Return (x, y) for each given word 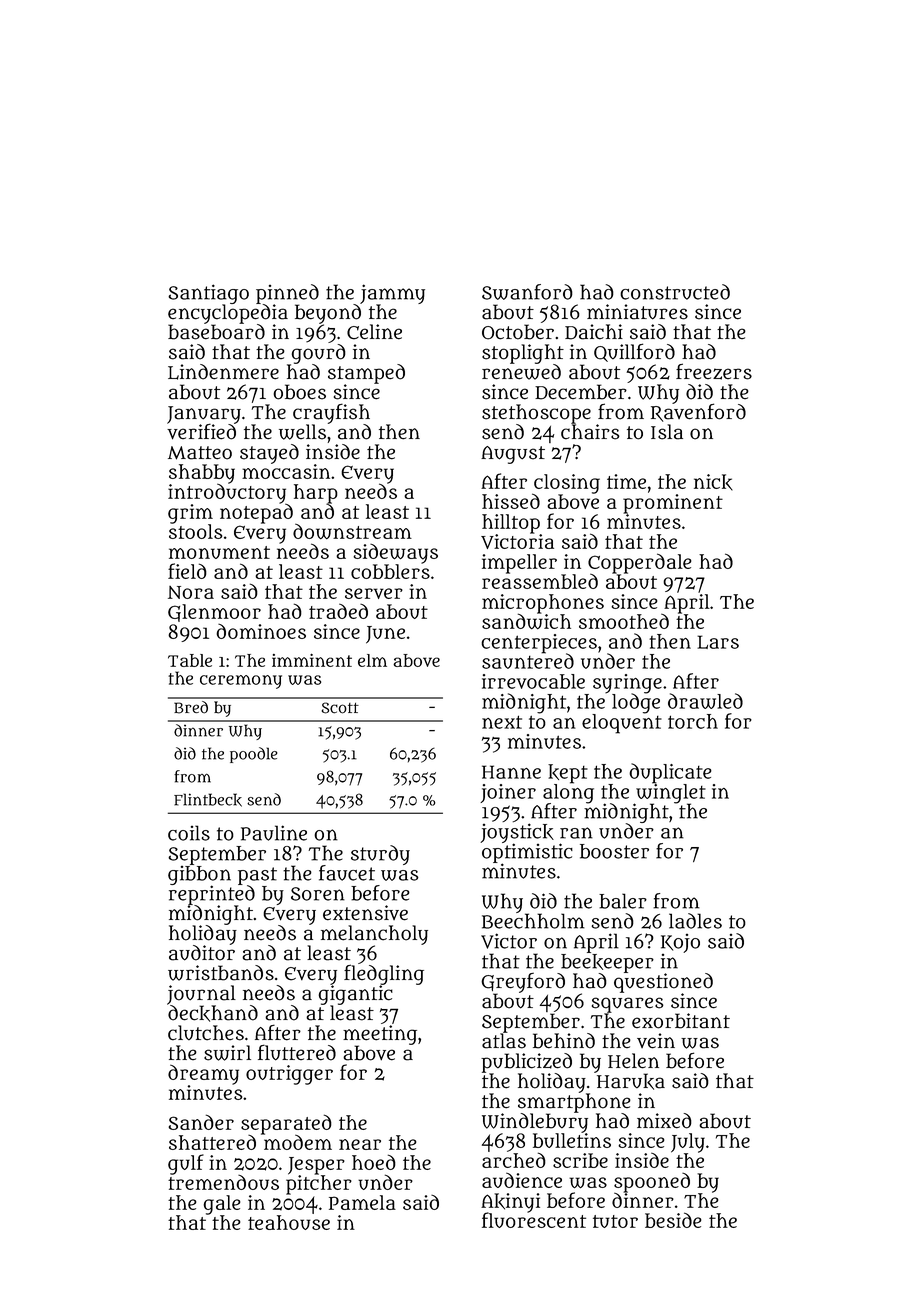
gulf (186, 1164)
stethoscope (536, 414)
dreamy (203, 1074)
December (581, 392)
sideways (395, 554)
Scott (340, 708)
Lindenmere (223, 372)
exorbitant (681, 1021)
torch (693, 721)
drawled (705, 701)
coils (189, 833)
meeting (380, 1035)
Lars (718, 642)
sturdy (380, 855)
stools (195, 531)
